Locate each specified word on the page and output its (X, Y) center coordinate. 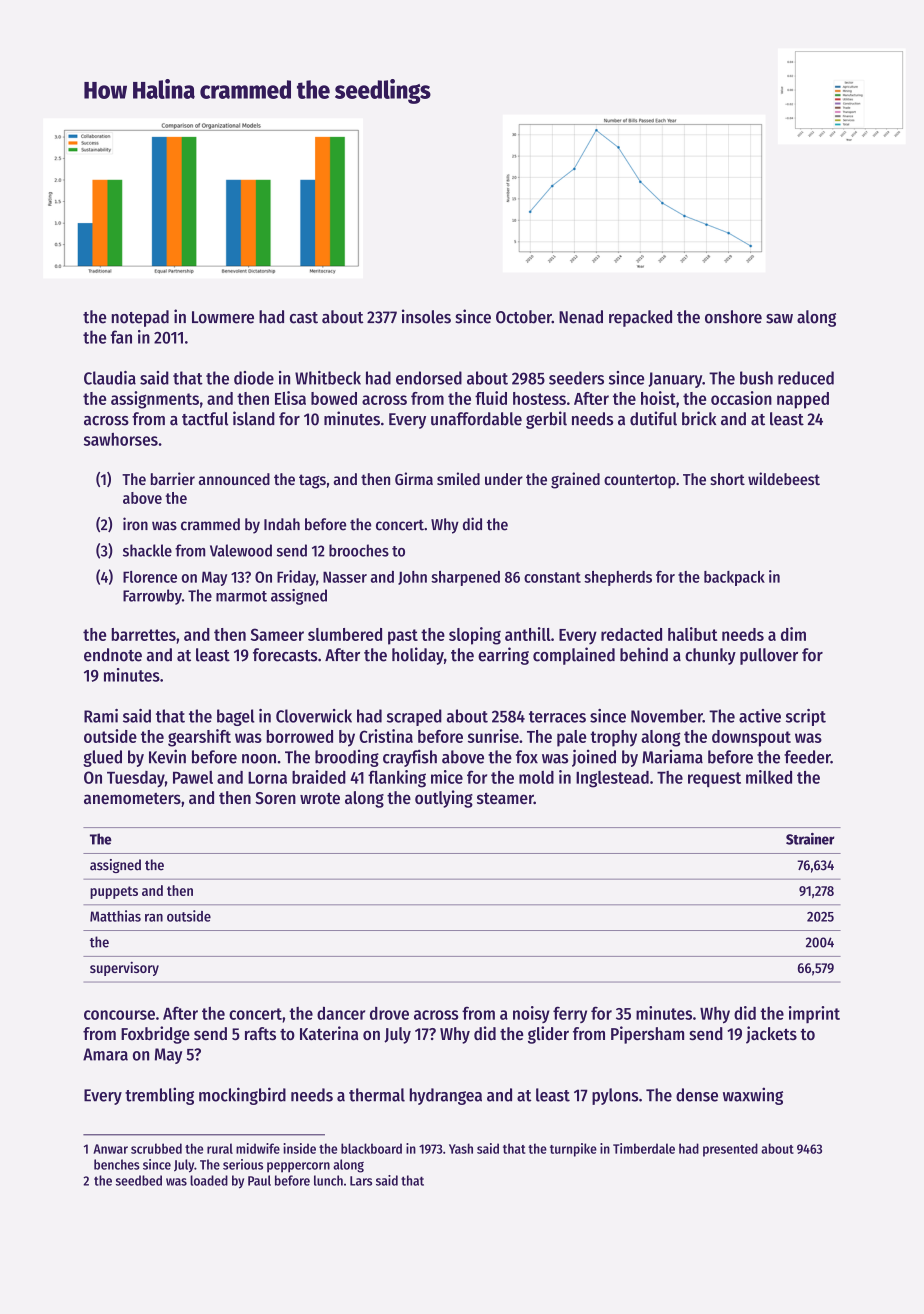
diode (254, 378)
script (806, 717)
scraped (414, 717)
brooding (347, 758)
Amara (105, 1054)
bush (756, 378)
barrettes (144, 634)
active (760, 716)
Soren (275, 798)
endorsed (429, 378)
